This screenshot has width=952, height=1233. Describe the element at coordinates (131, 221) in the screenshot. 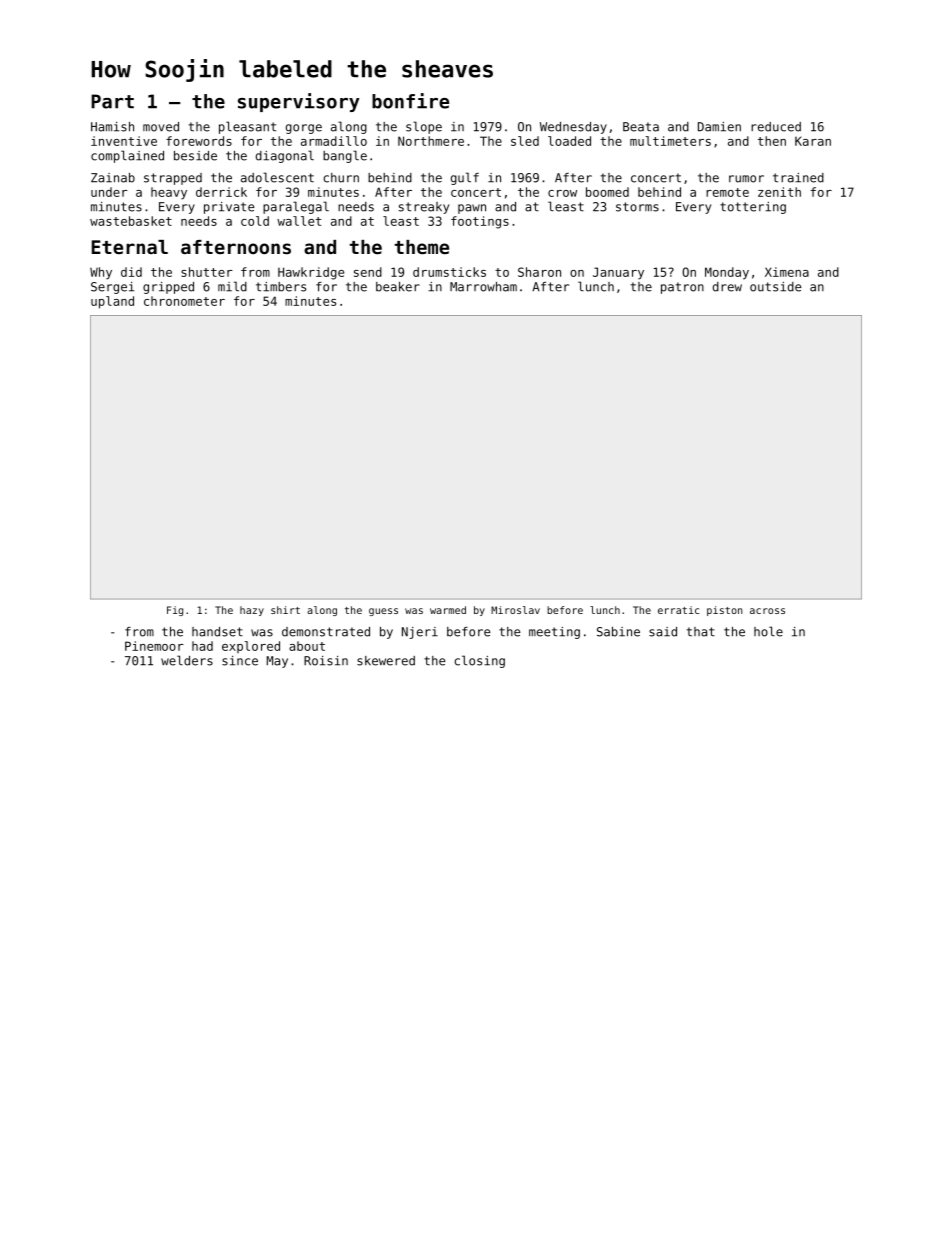

I see `wastebasket` at that location.
